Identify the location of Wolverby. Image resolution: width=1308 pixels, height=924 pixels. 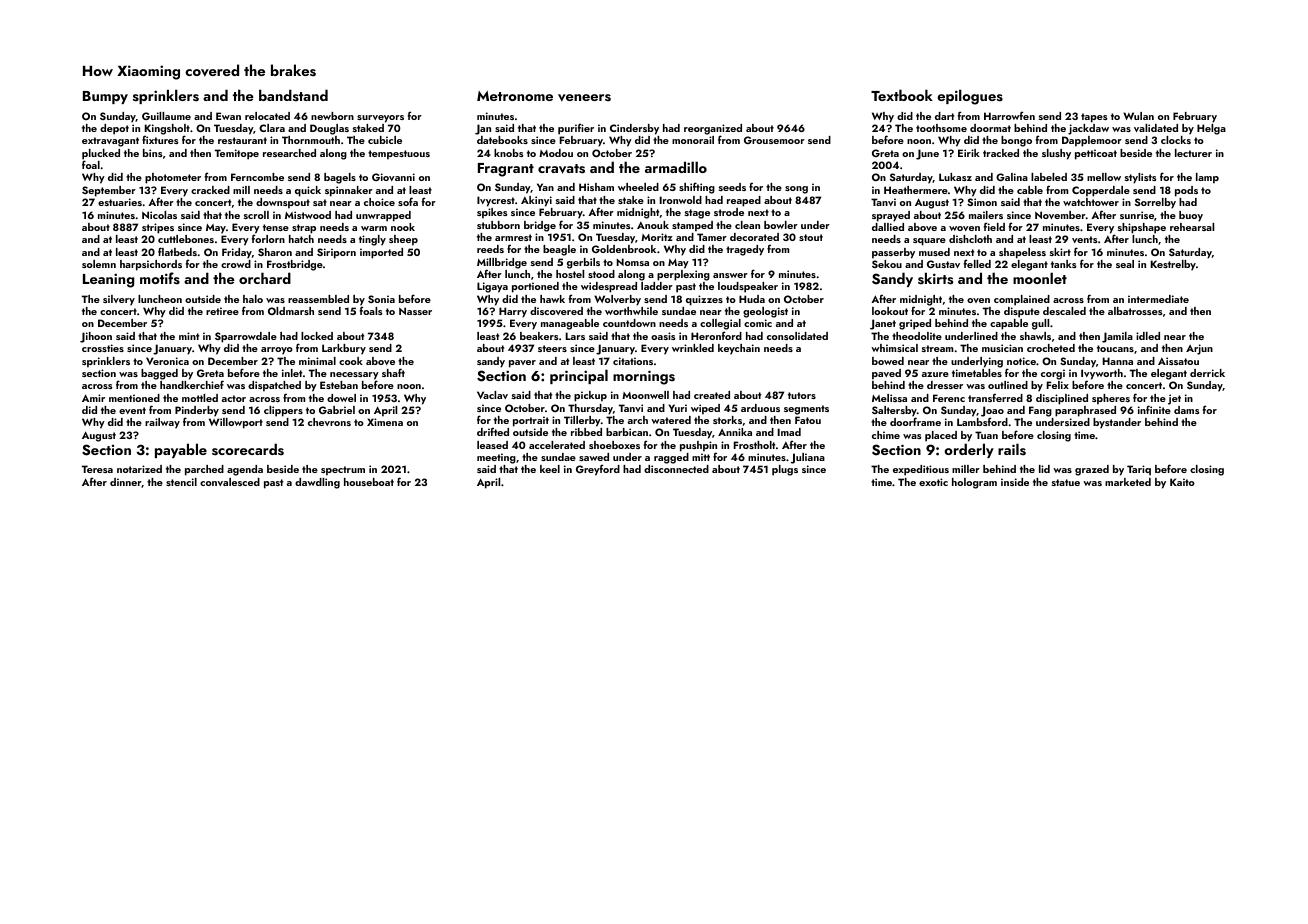
(617, 300).
